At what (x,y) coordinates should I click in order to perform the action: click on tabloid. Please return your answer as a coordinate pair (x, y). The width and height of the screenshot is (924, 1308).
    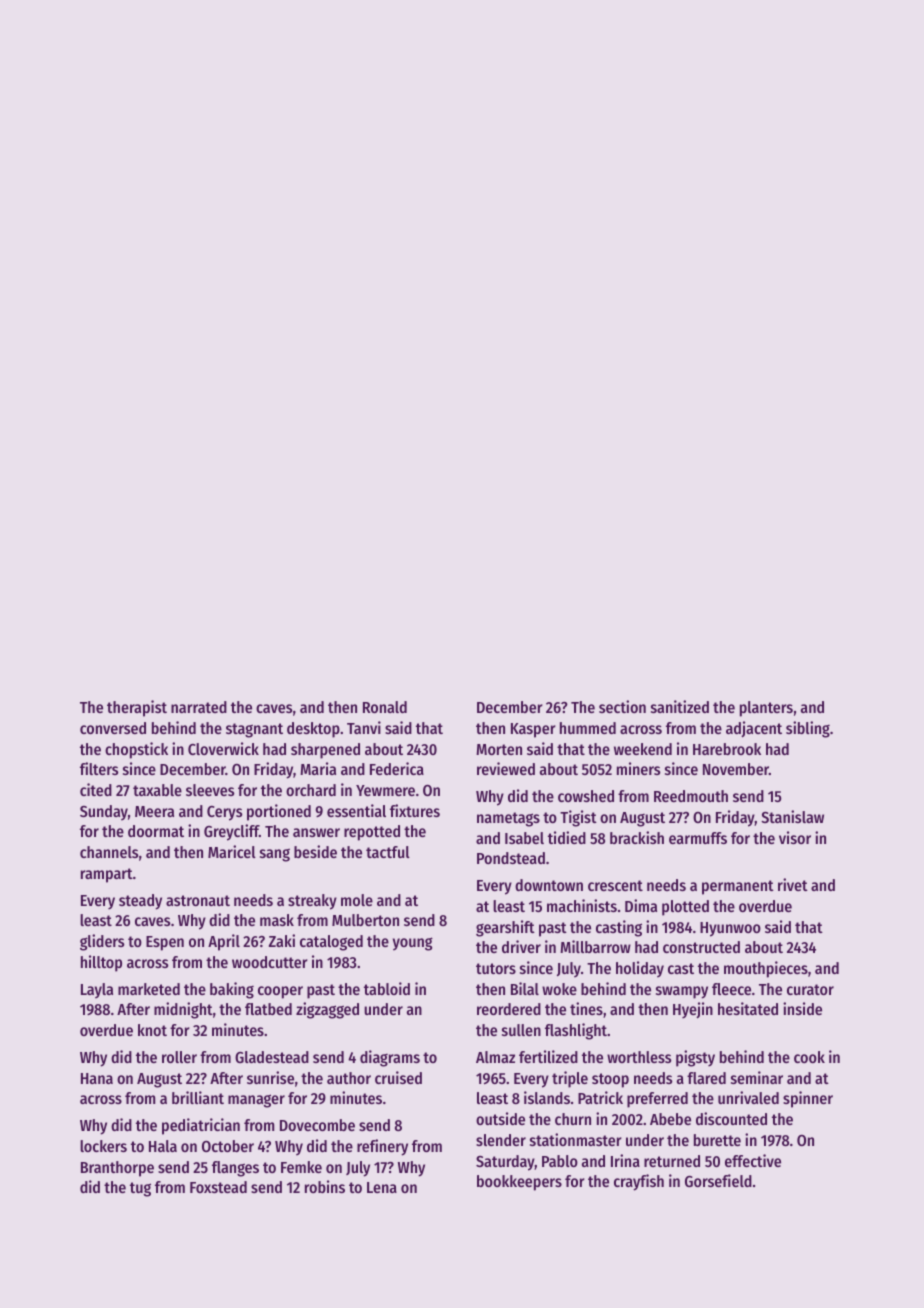
    Looking at the image, I should click on (387, 988).
